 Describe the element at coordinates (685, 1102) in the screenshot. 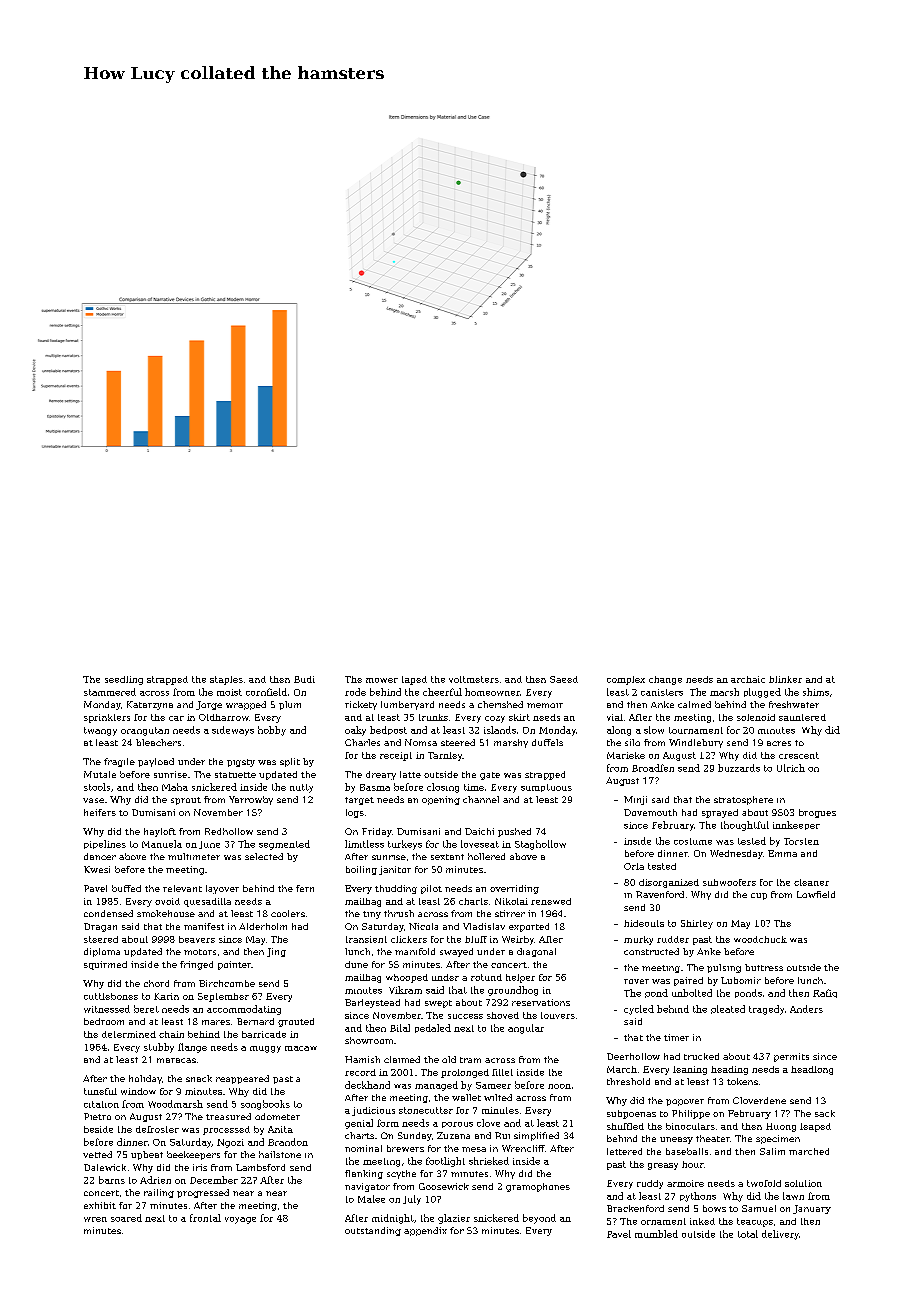

I see `popover` at that location.
